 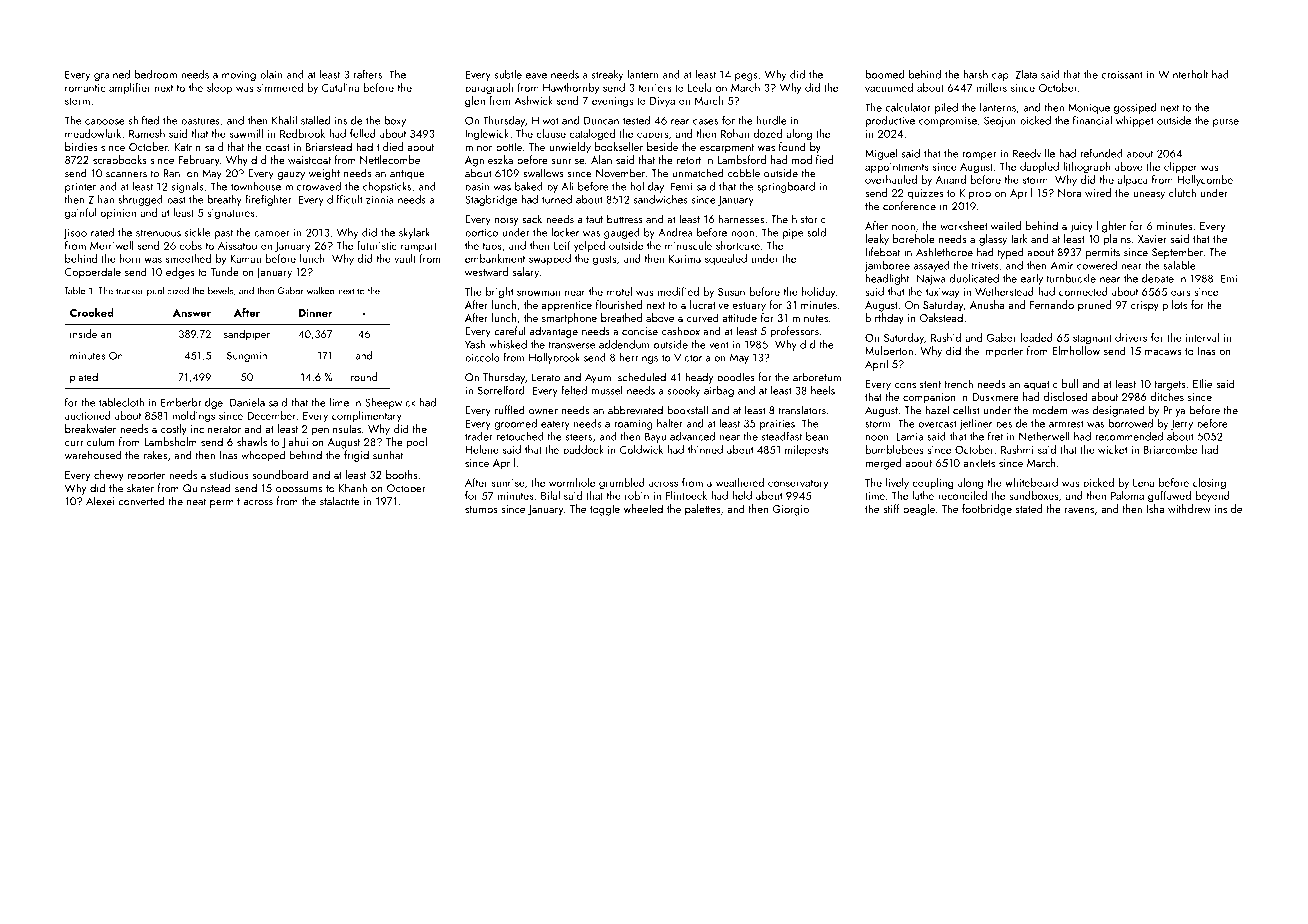 What do you see at coordinates (315, 313) in the screenshot?
I see `Dinner` at bounding box center [315, 313].
